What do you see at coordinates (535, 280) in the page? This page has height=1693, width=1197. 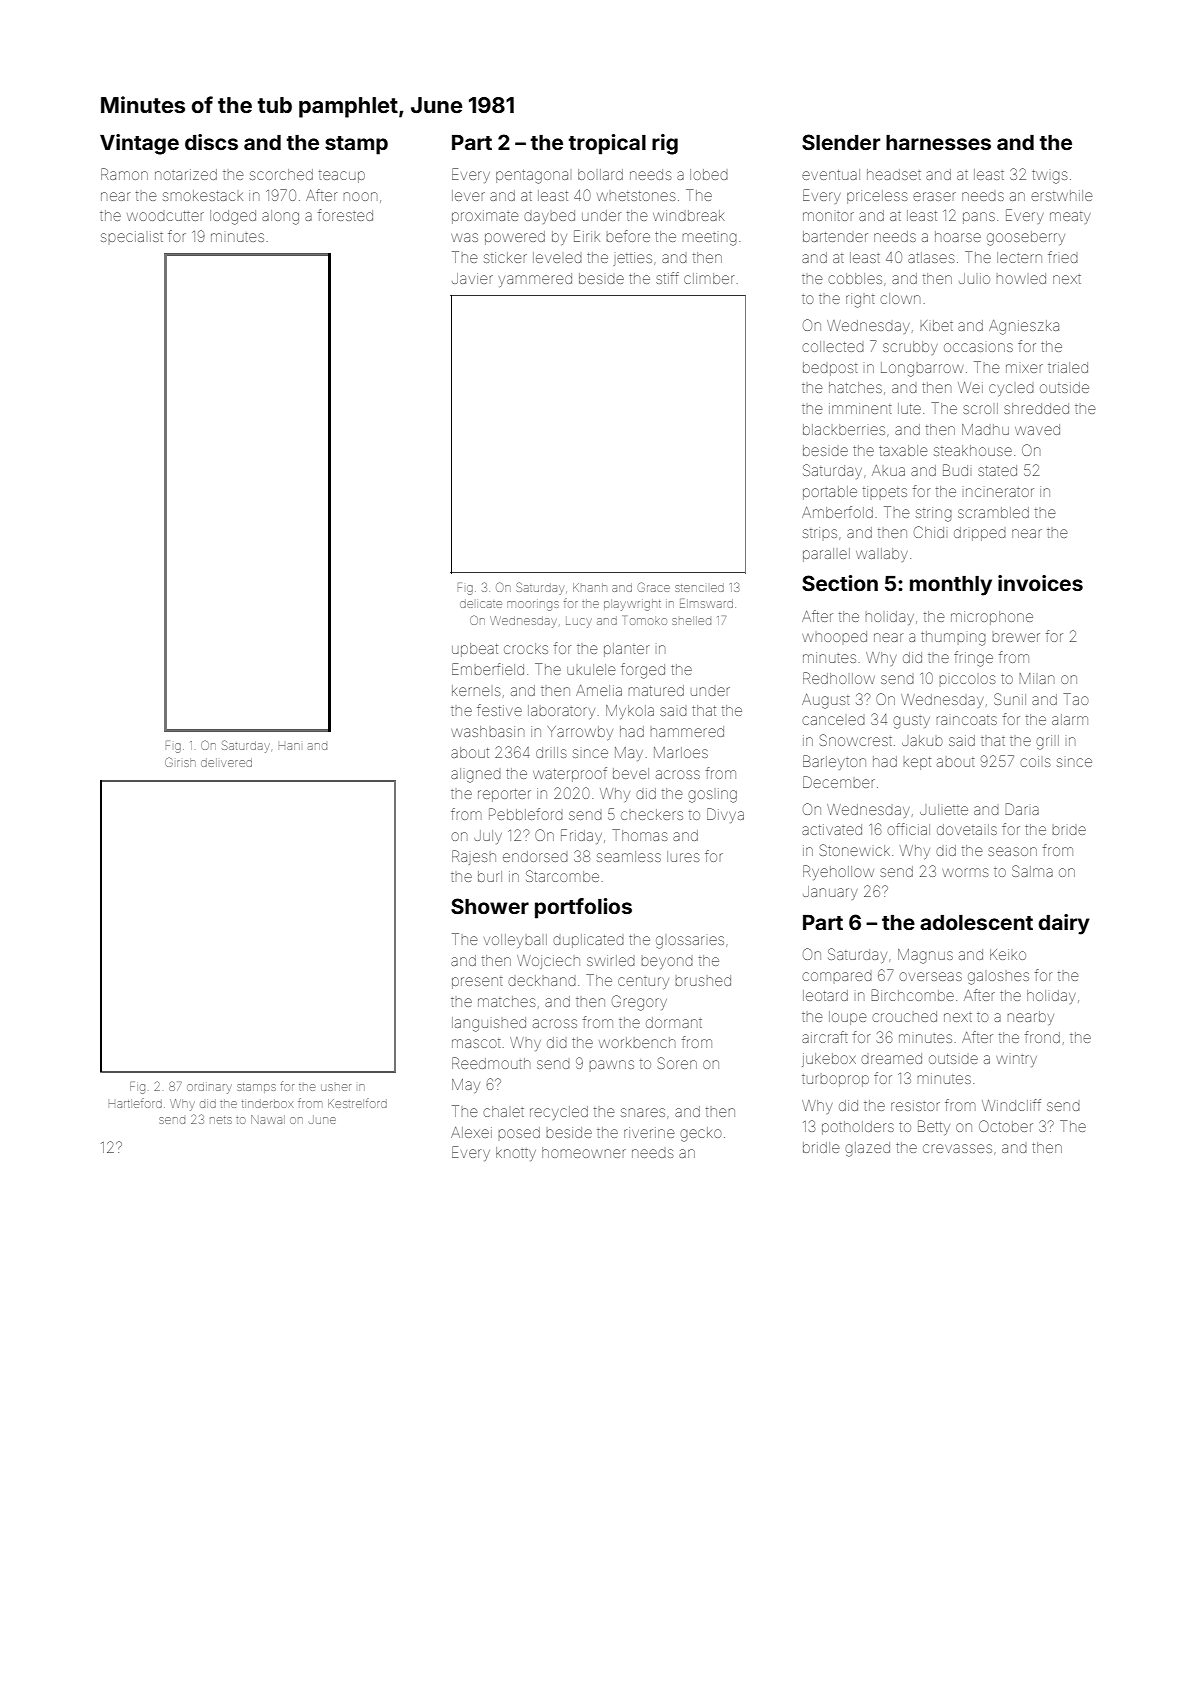 I see `yammered` at bounding box center [535, 280].
